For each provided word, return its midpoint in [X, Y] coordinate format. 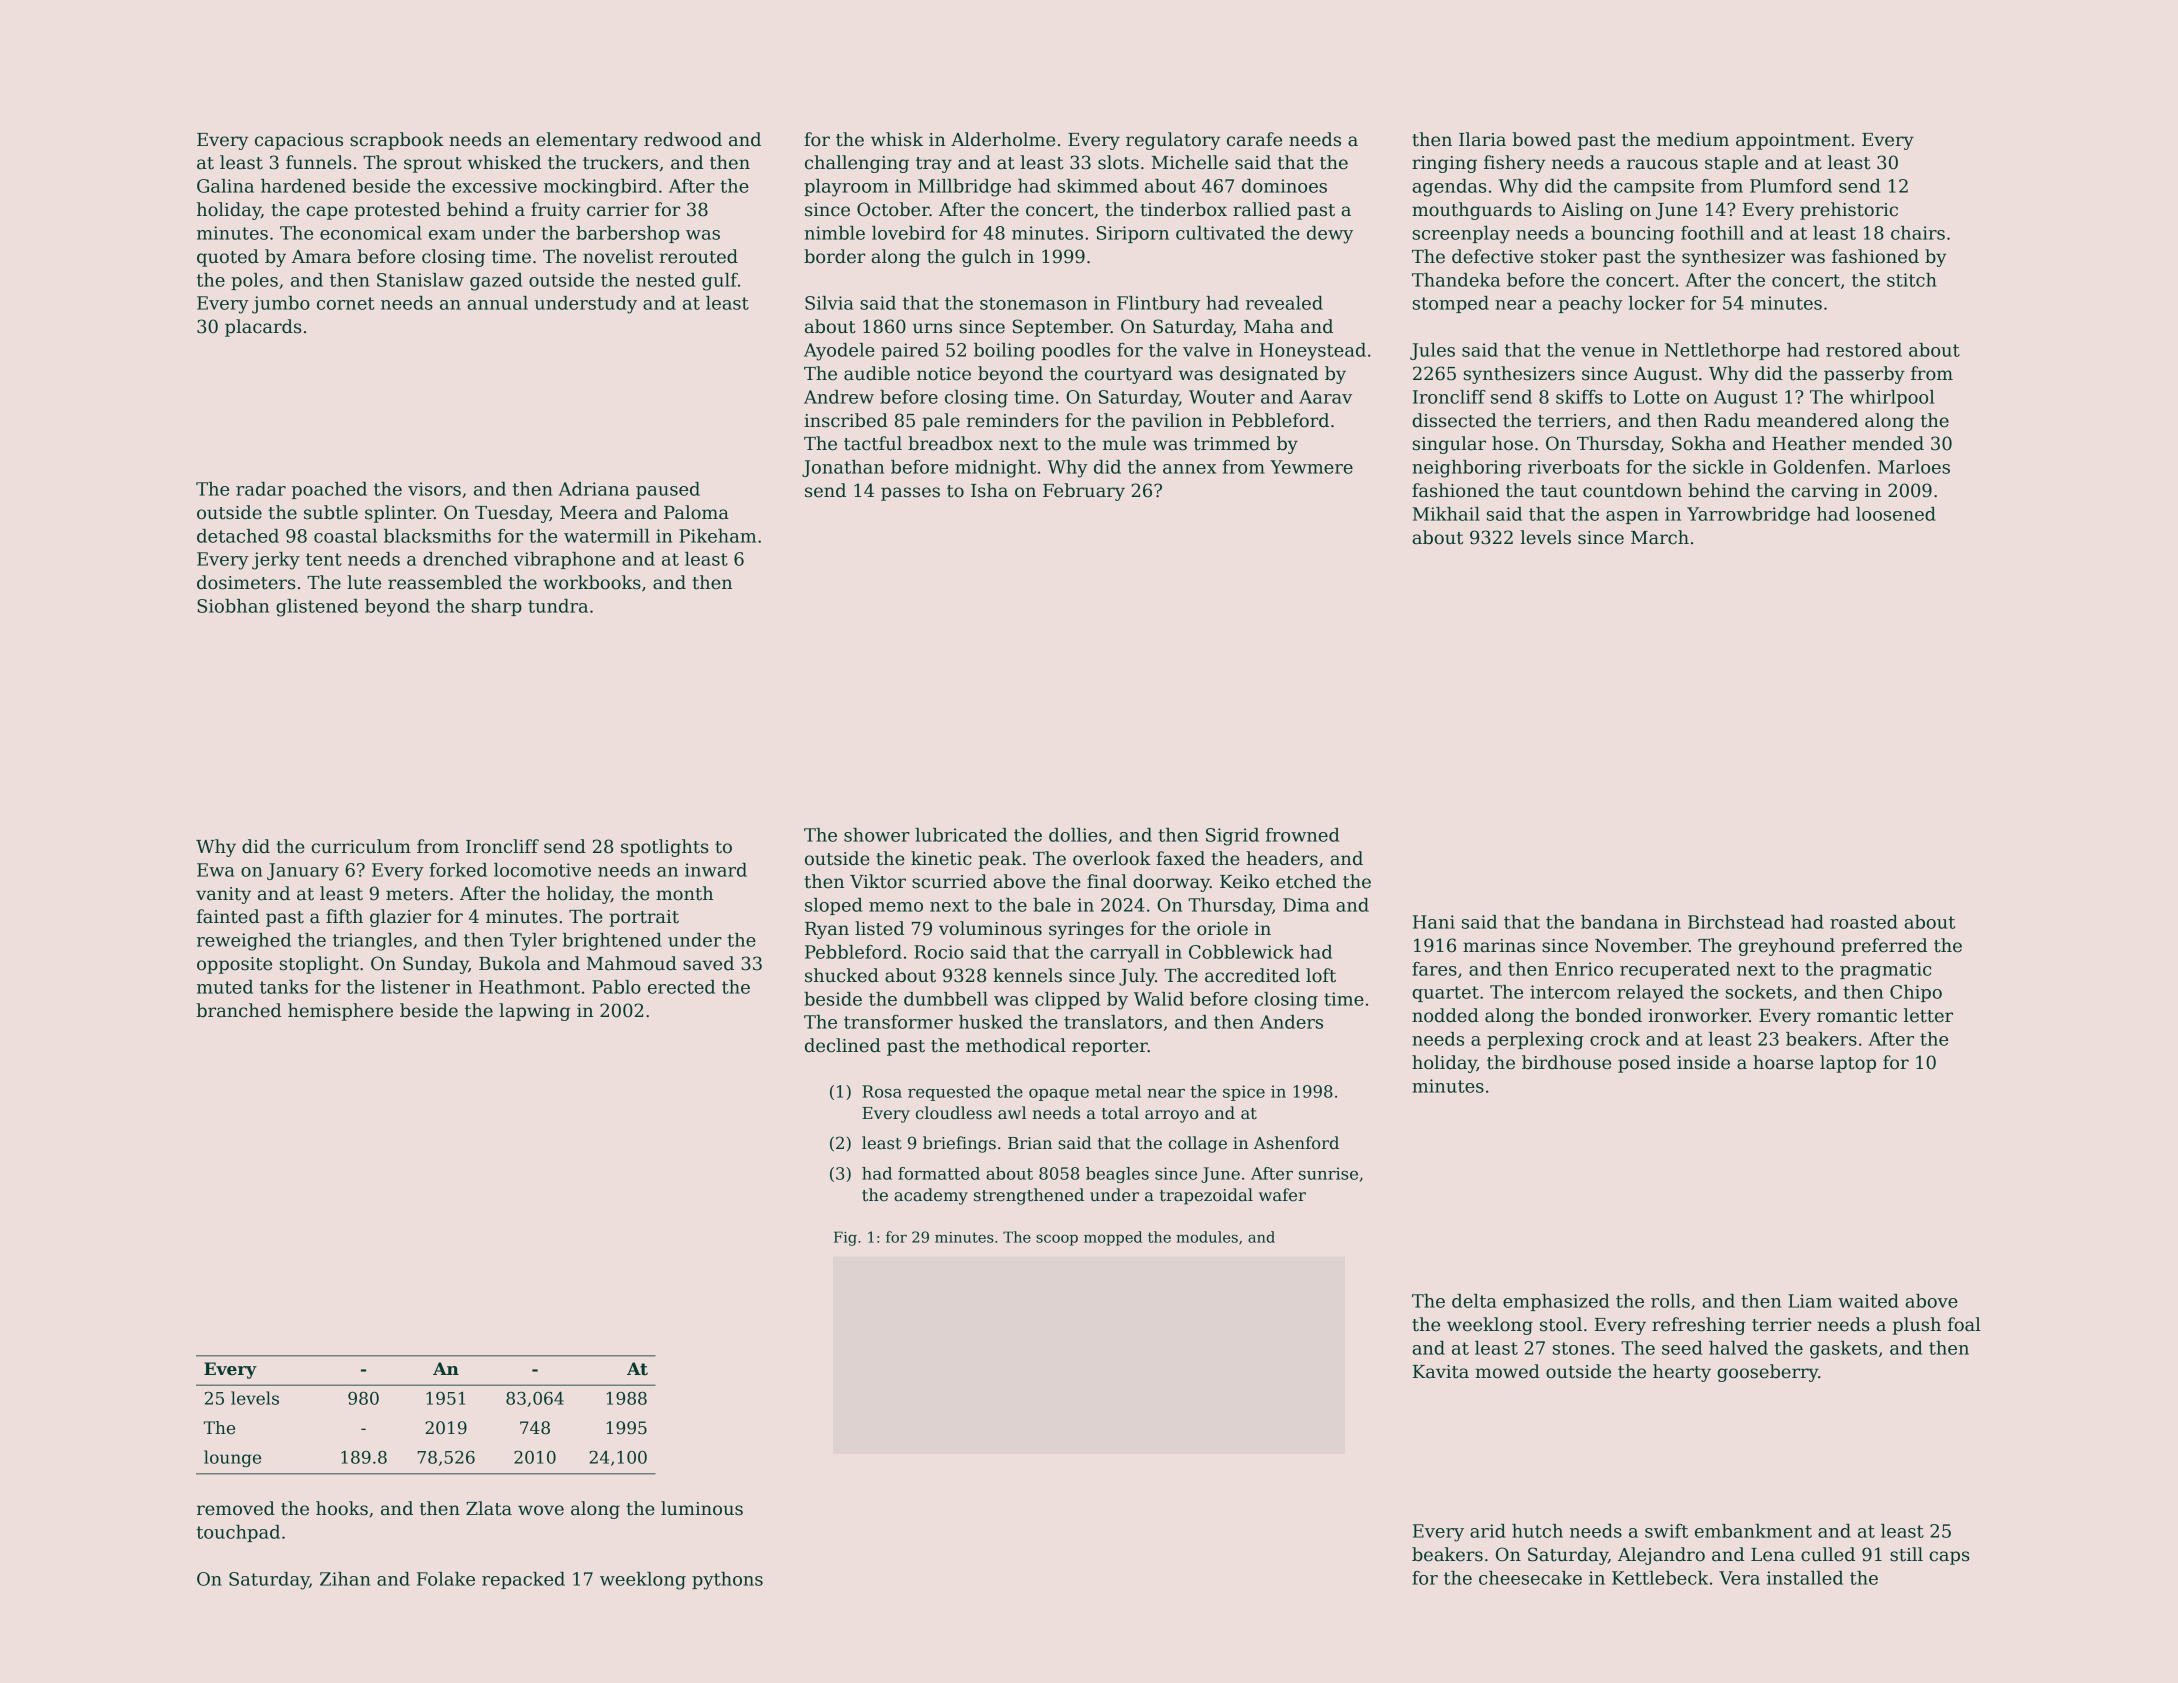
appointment [1793, 141]
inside [1703, 1062]
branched [238, 1010]
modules [1207, 1237]
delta [1474, 1301]
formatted [939, 1173]
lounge [232, 1458]
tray [934, 165]
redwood [683, 139]
